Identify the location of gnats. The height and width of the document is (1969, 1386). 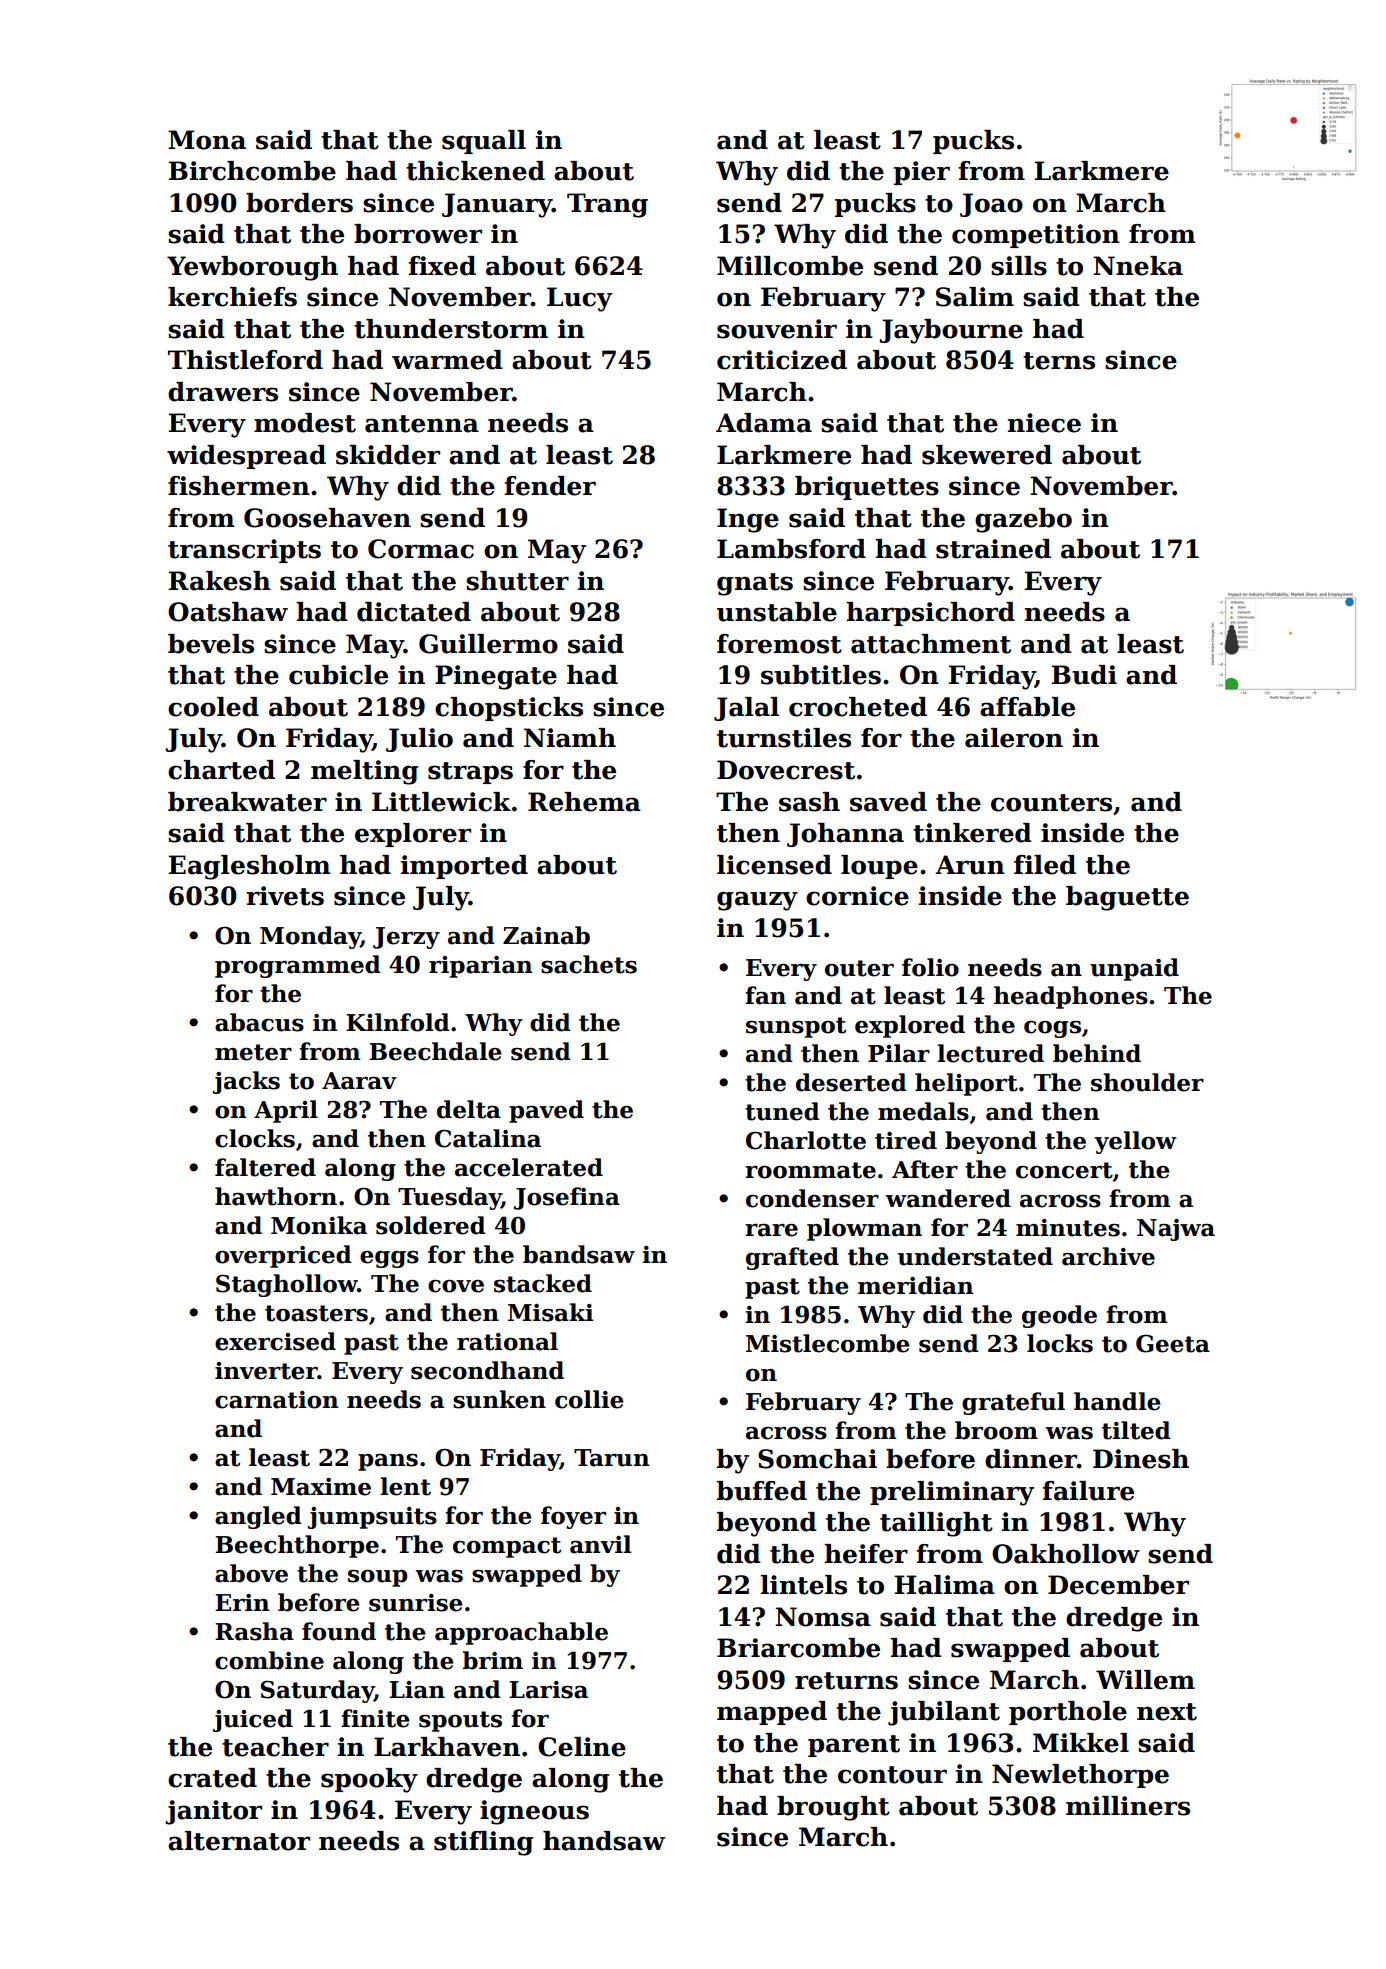
(755, 584).
